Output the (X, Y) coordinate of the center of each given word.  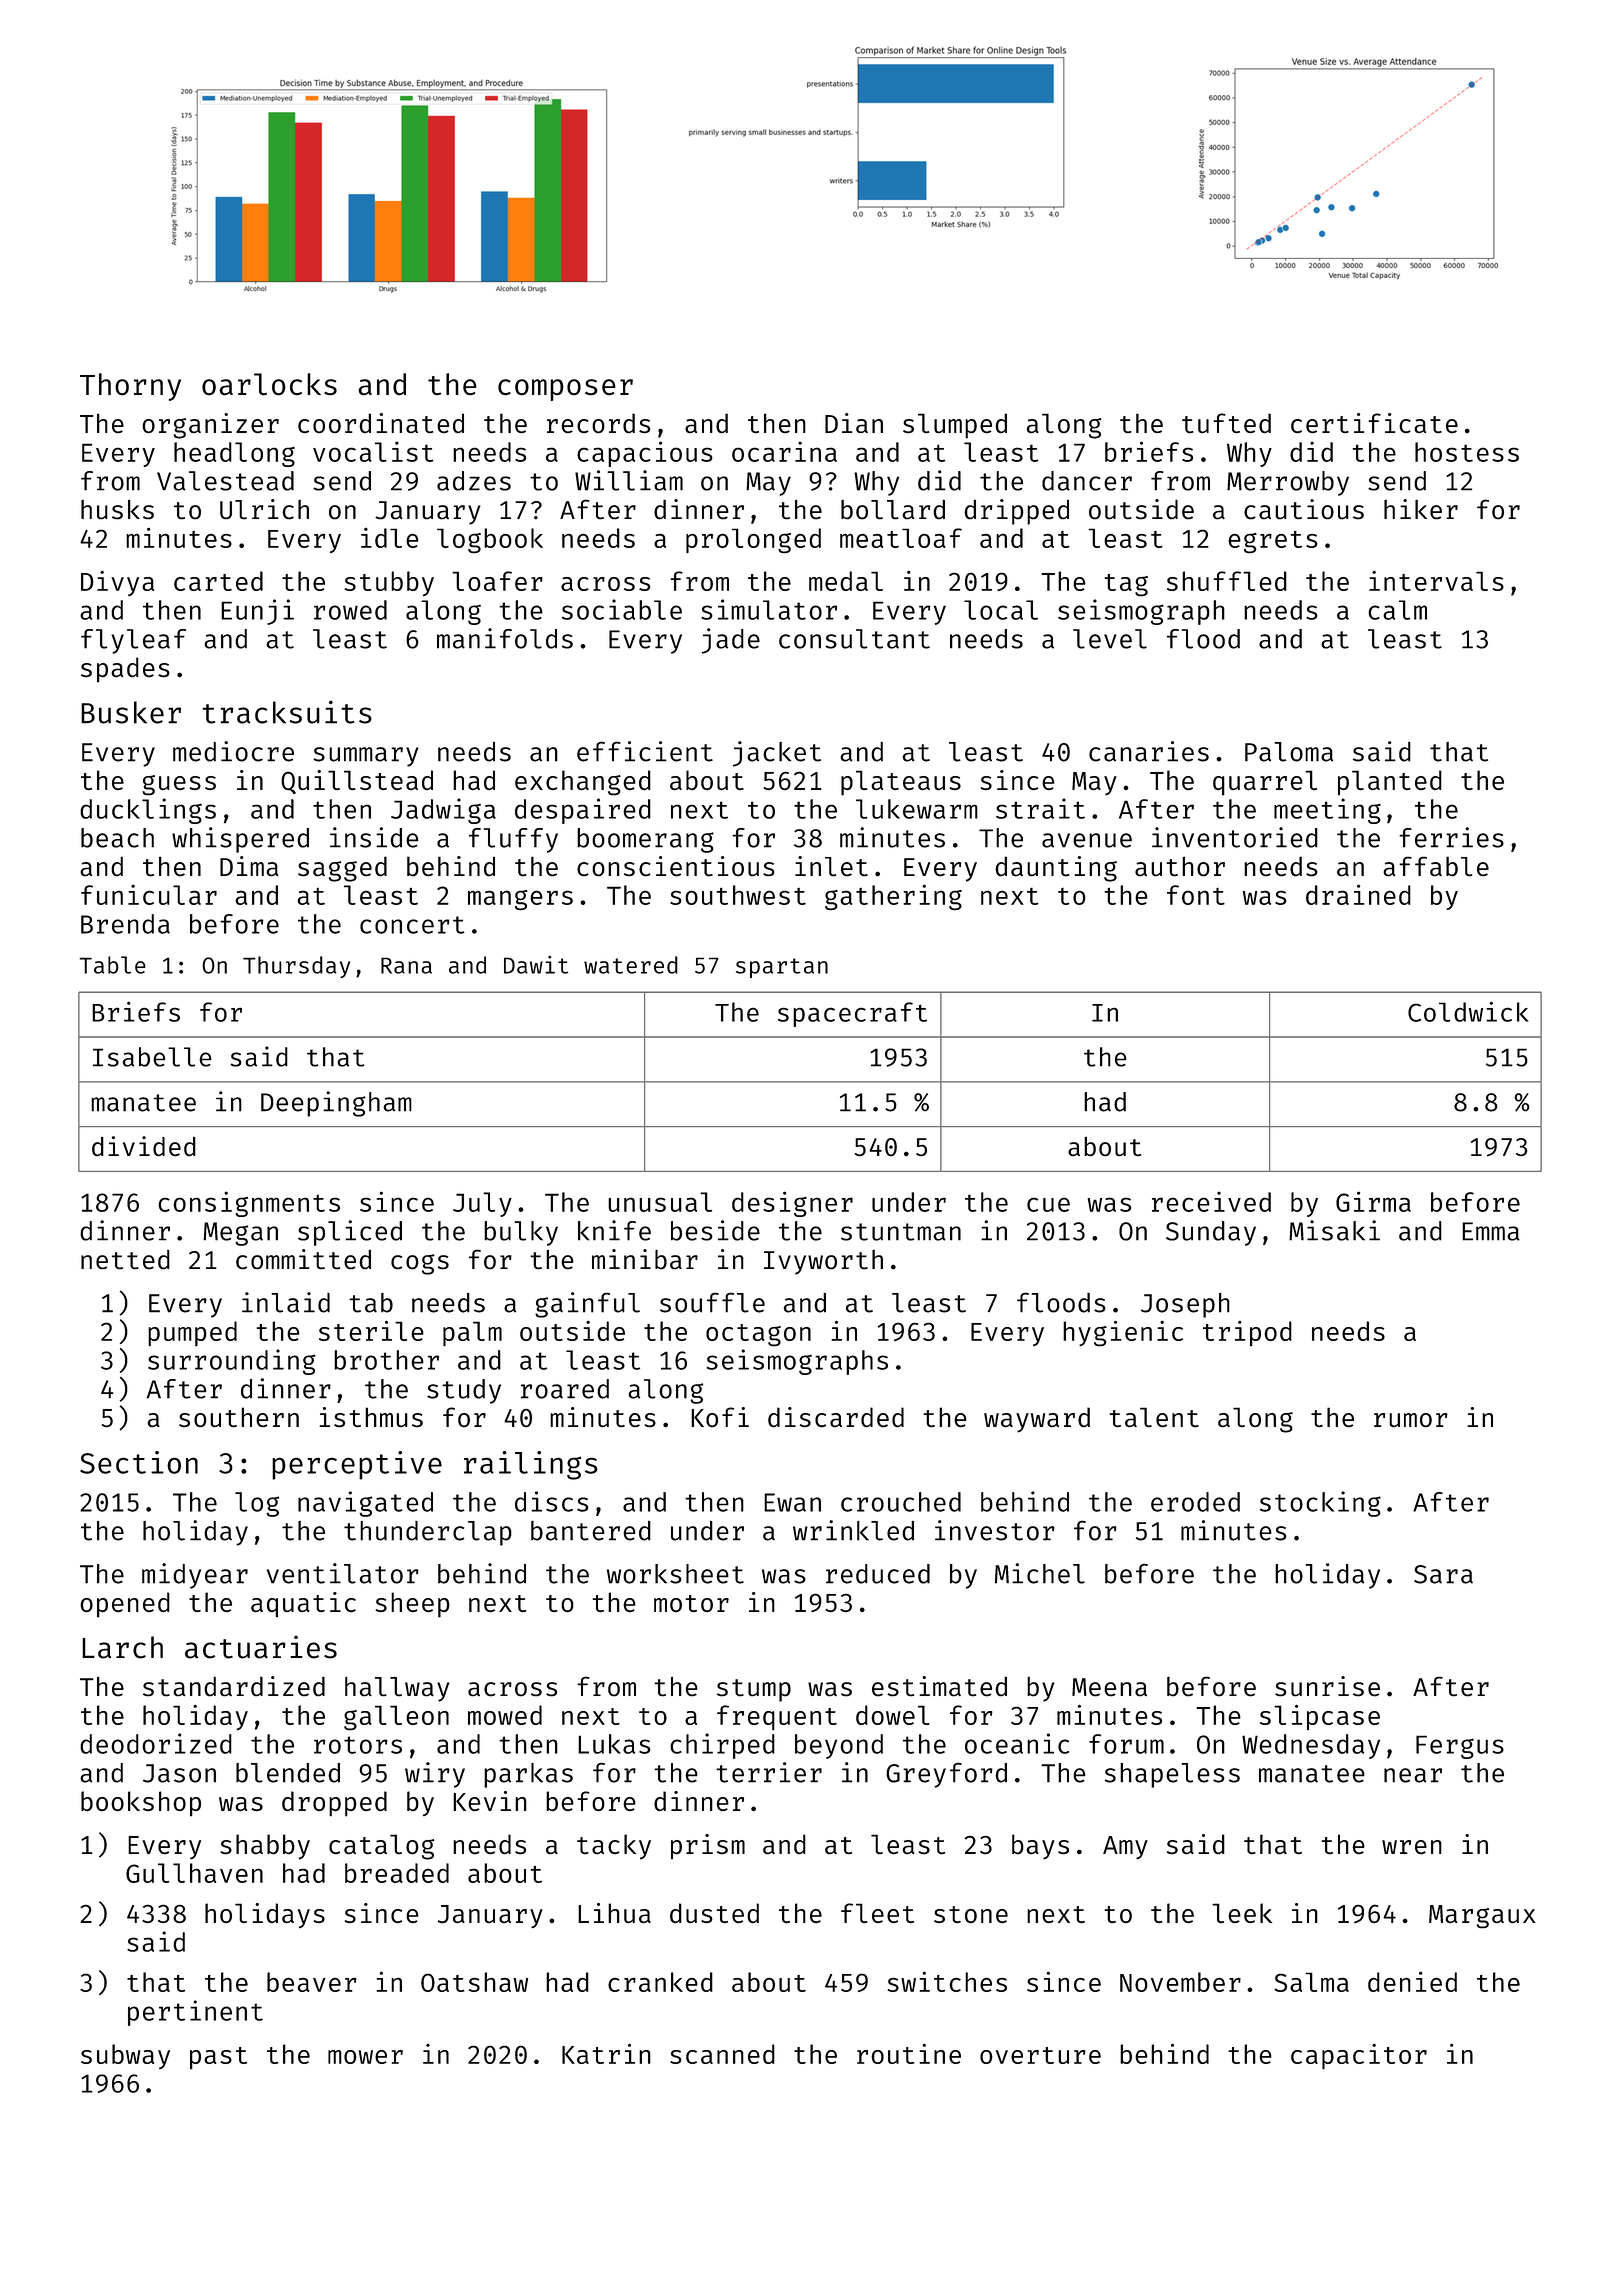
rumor (1411, 1420)
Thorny (130, 387)
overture (1040, 2055)
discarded (836, 1417)
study (464, 1391)
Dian (854, 423)
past (218, 2058)
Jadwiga (443, 811)
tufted (1226, 423)
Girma (1373, 1201)
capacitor (1359, 2056)
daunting (1056, 869)
